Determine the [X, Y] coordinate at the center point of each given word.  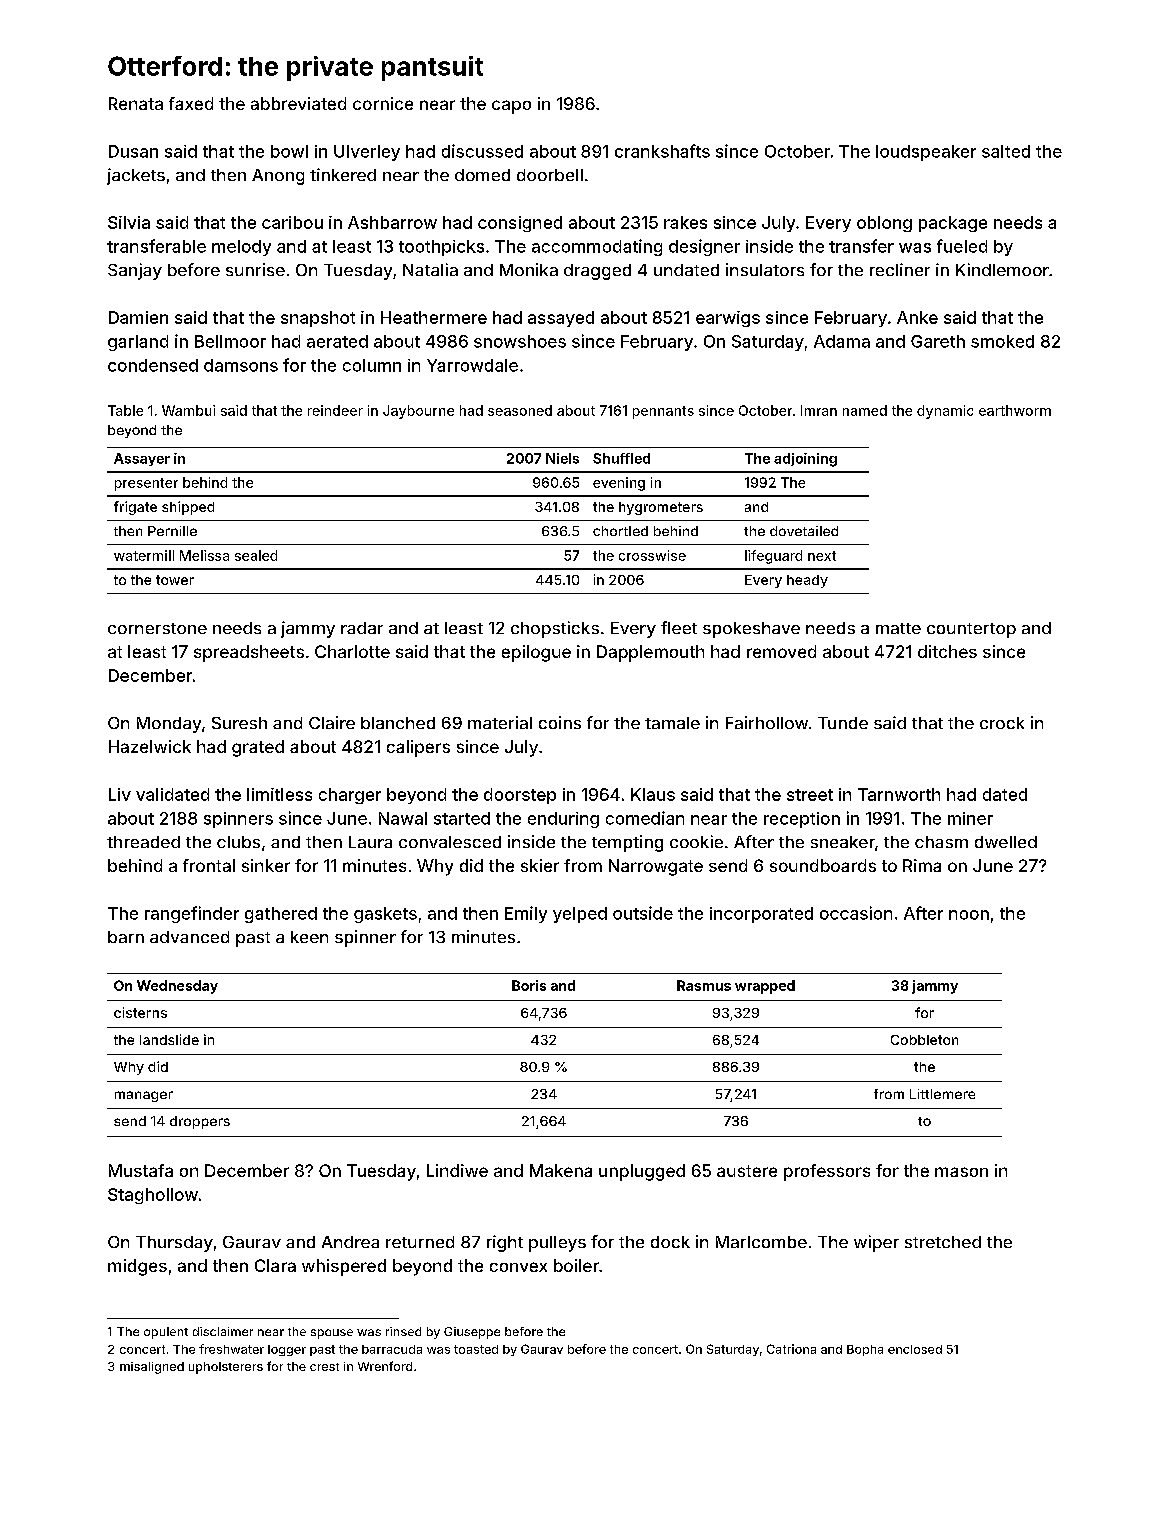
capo [511, 107]
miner [970, 818]
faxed [191, 103]
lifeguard [773, 557]
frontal [209, 865]
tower [175, 580]
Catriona [791, 1349]
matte [898, 628]
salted [1006, 151]
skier [540, 865]
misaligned [152, 1368]
